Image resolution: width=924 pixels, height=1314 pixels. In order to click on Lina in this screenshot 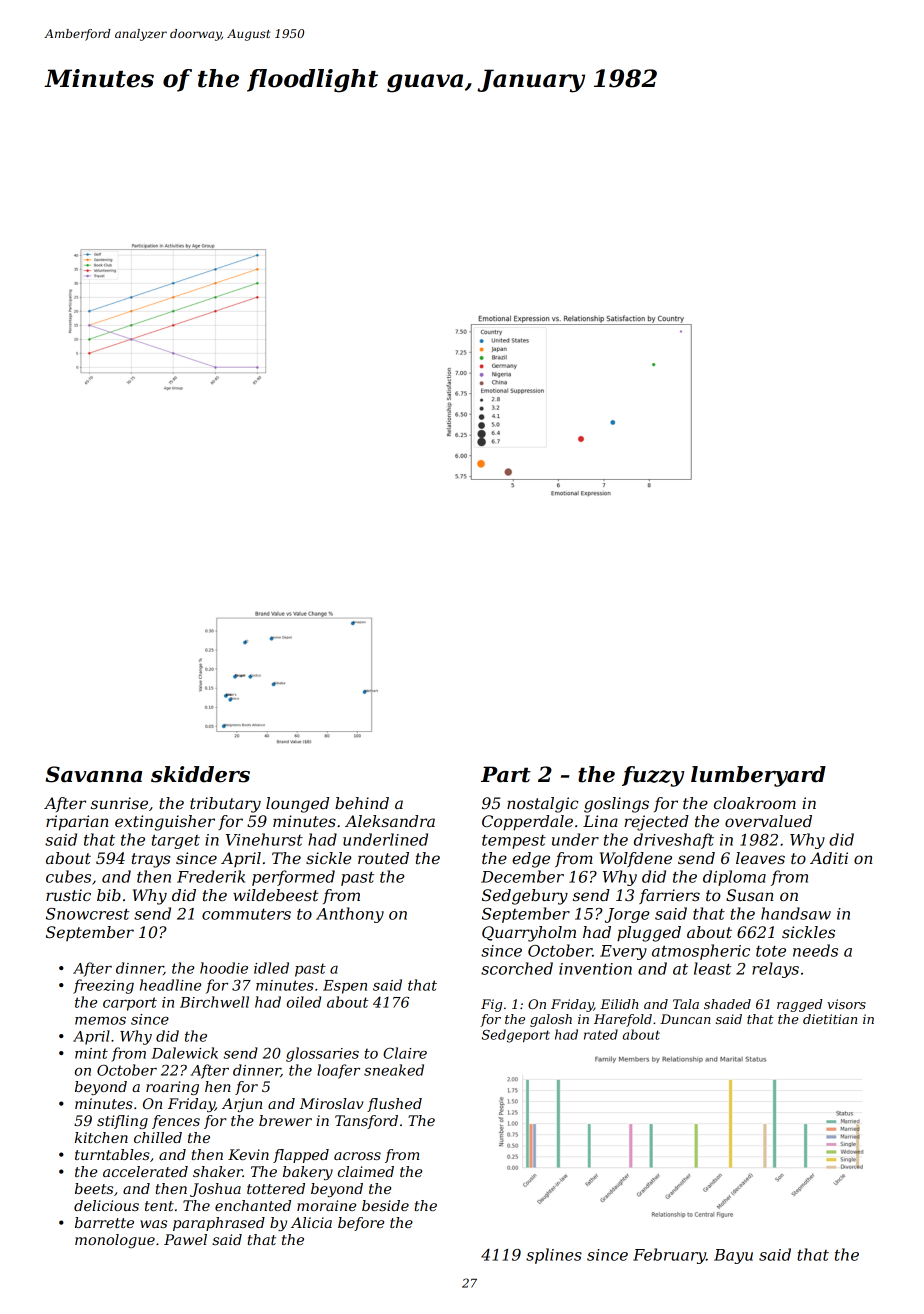, I will do `click(600, 821)`.
